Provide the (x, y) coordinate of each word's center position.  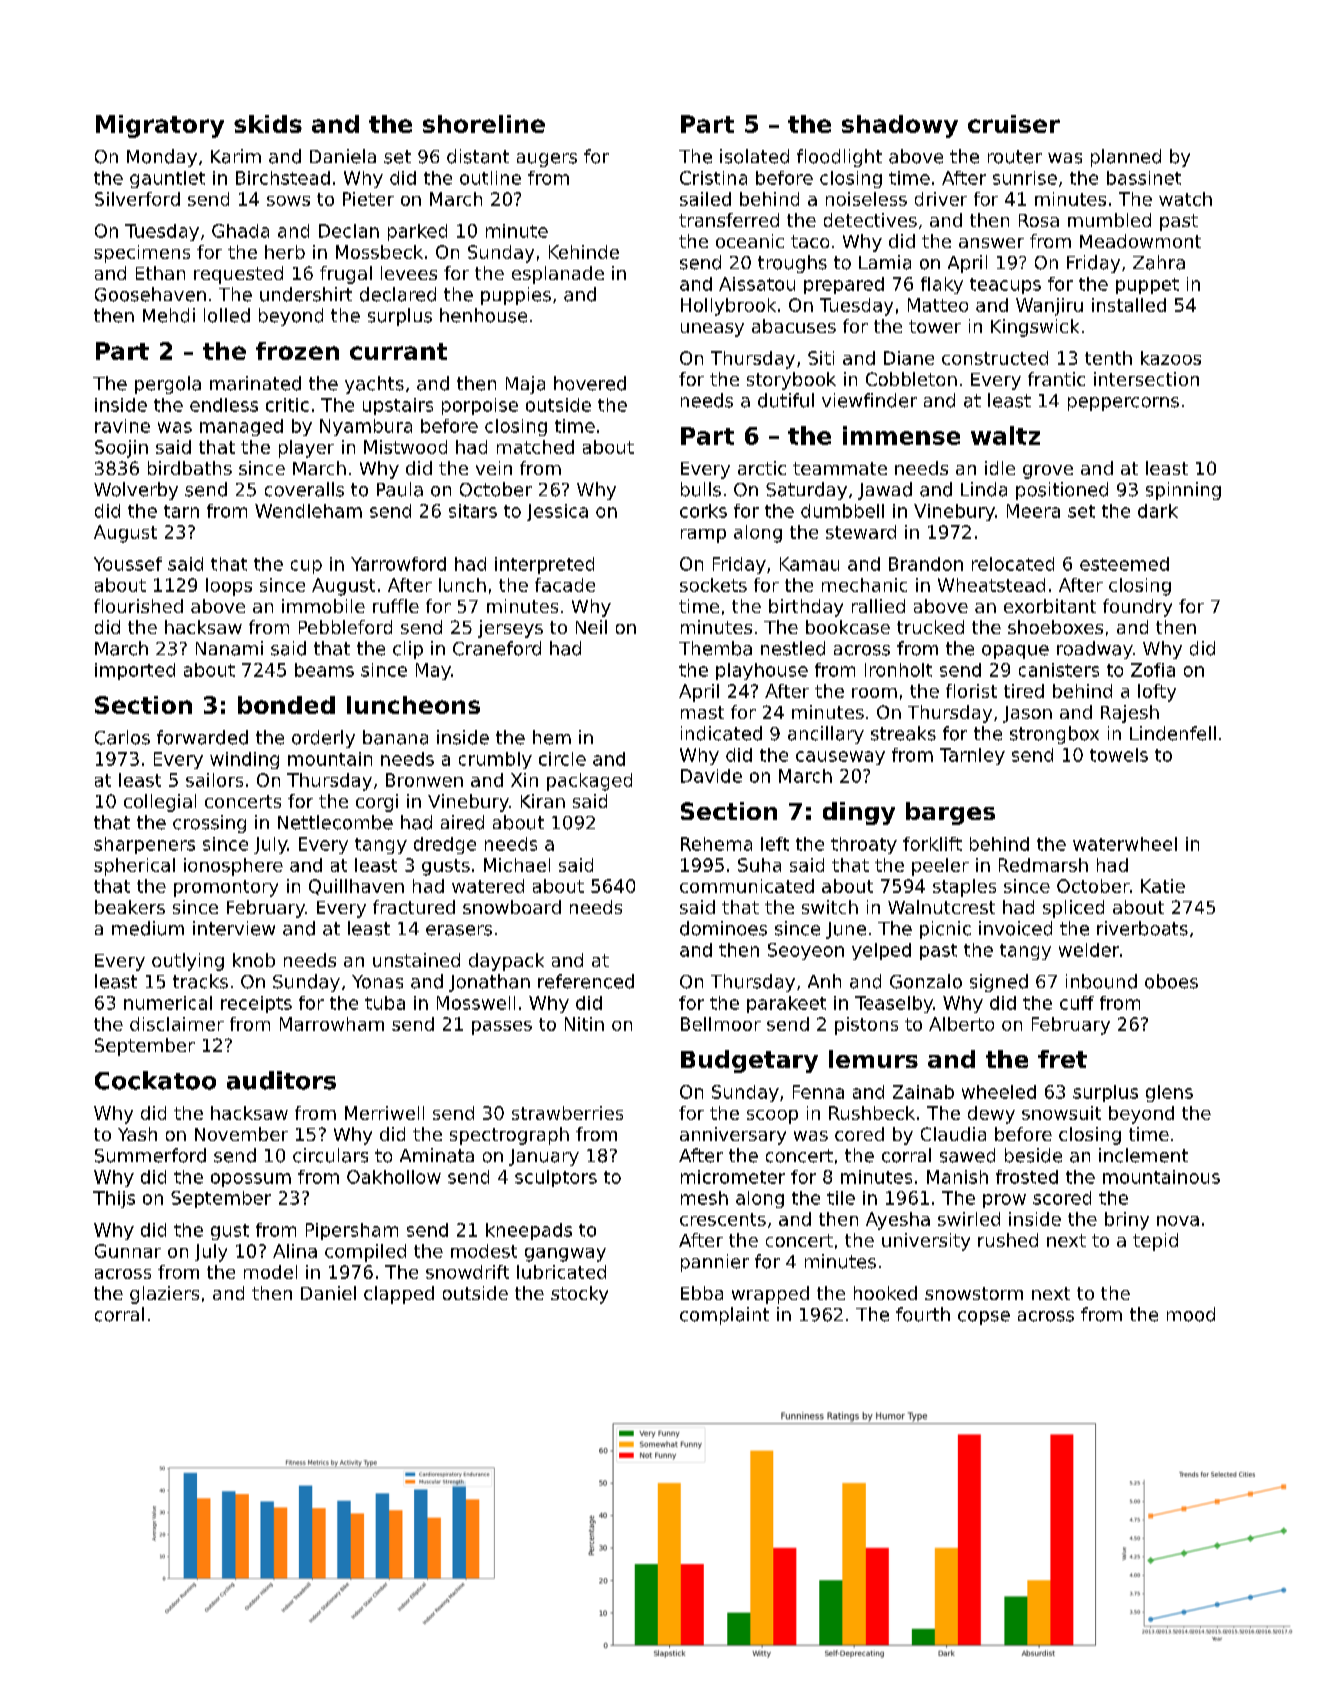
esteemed (1124, 564)
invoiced (1015, 928)
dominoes (723, 928)
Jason (1027, 714)
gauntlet (167, 179)
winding (244, 760)
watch (1185, 199)
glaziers (164, 1295)
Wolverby (136, 491)
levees (409, 273)
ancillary (826, 735)
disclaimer (177, 1024)
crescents (723, 1219)
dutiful (786, 400)
